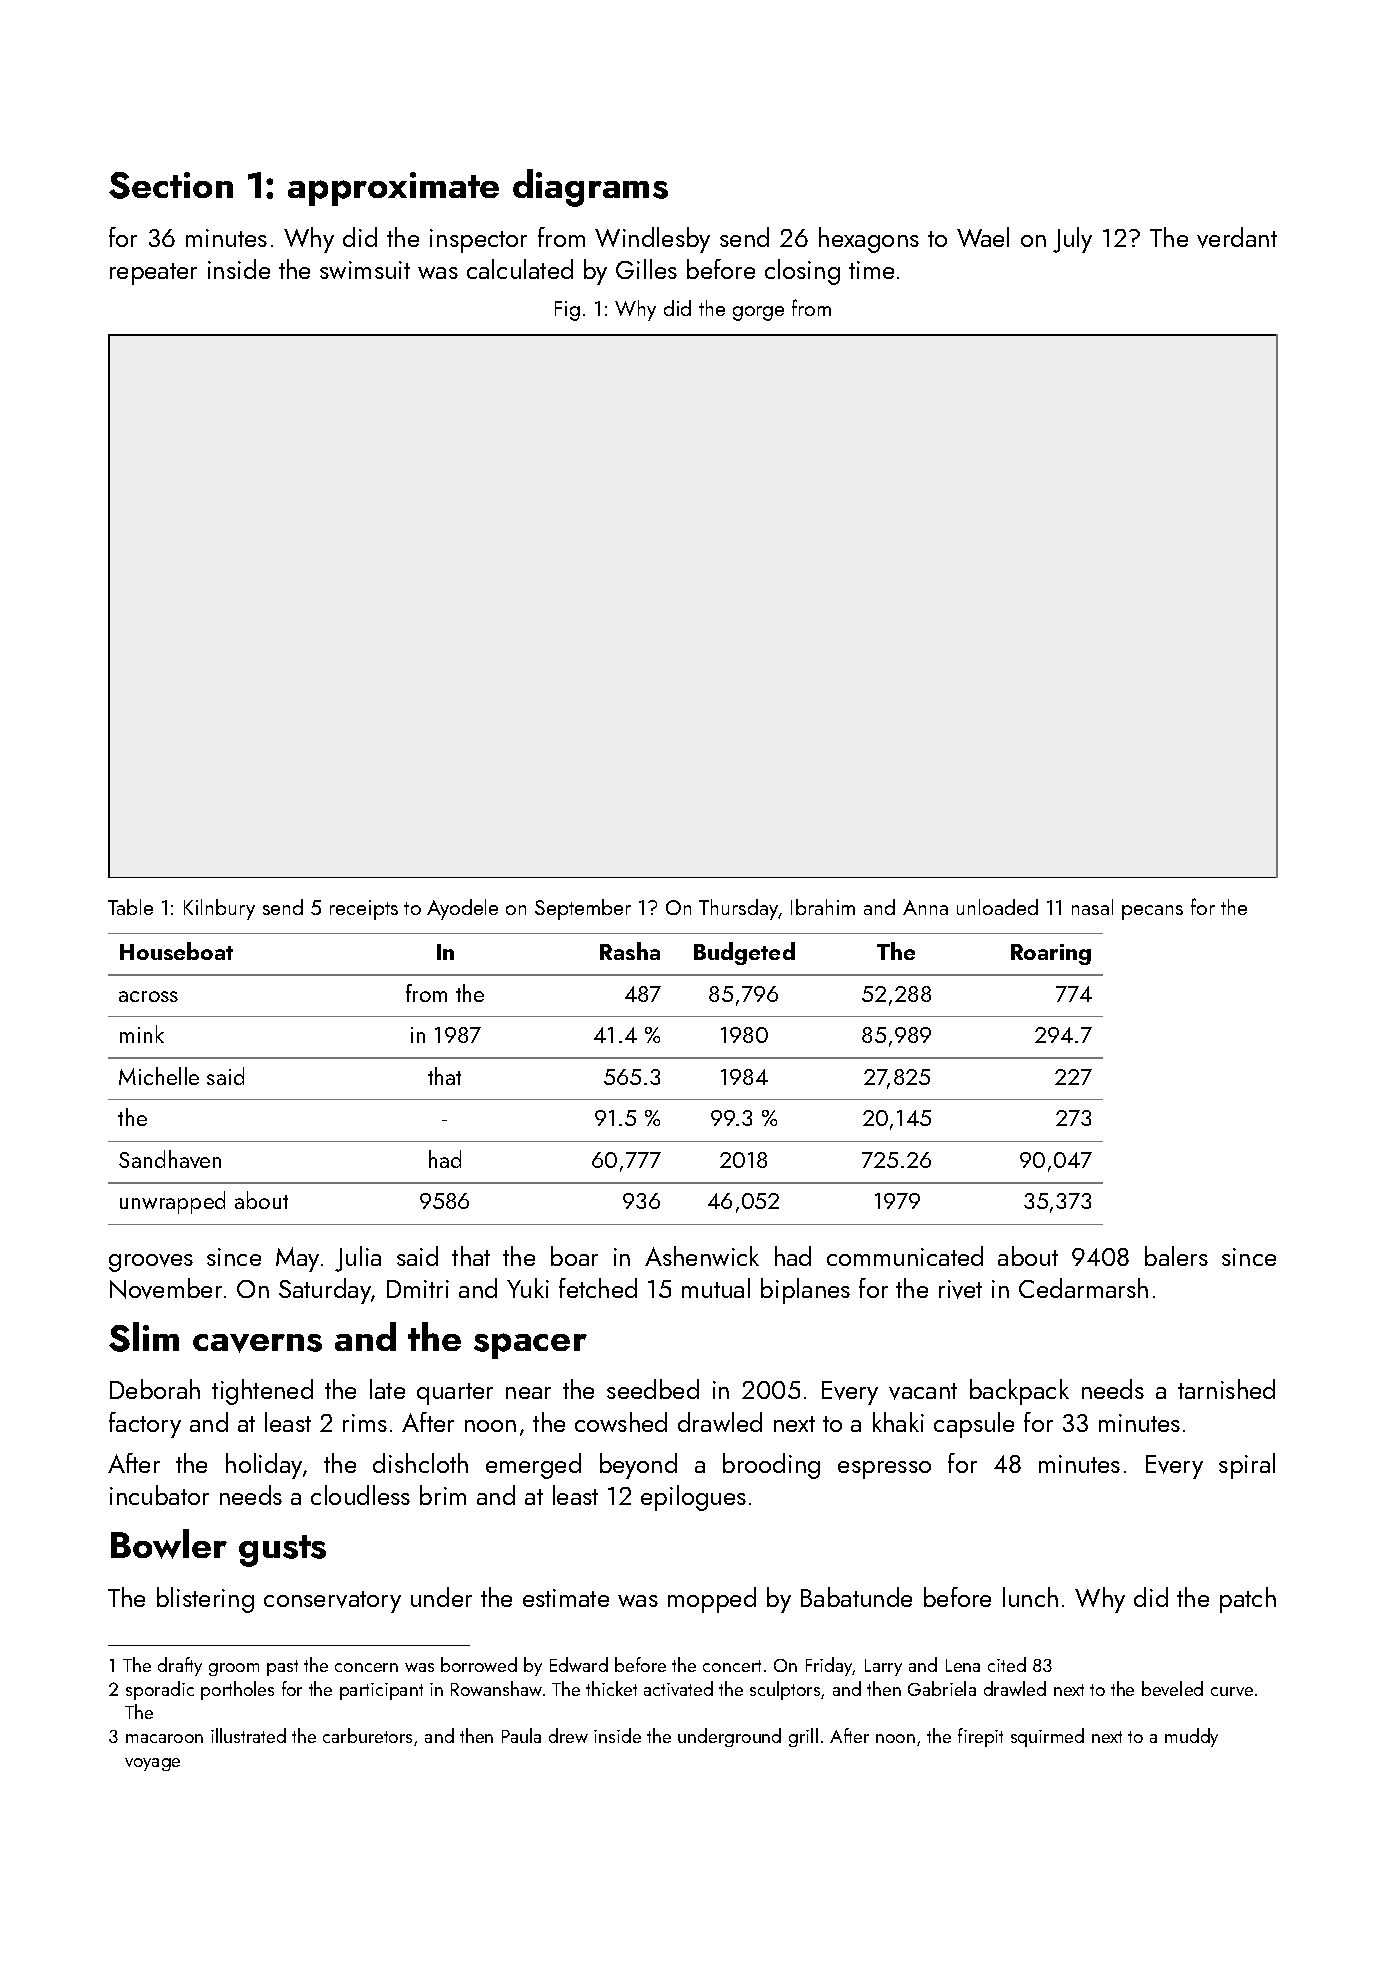 The image size is (1386, 1969). Describe the element at coordinates (638, 1466) in the document. I see `beyond` at that location.
